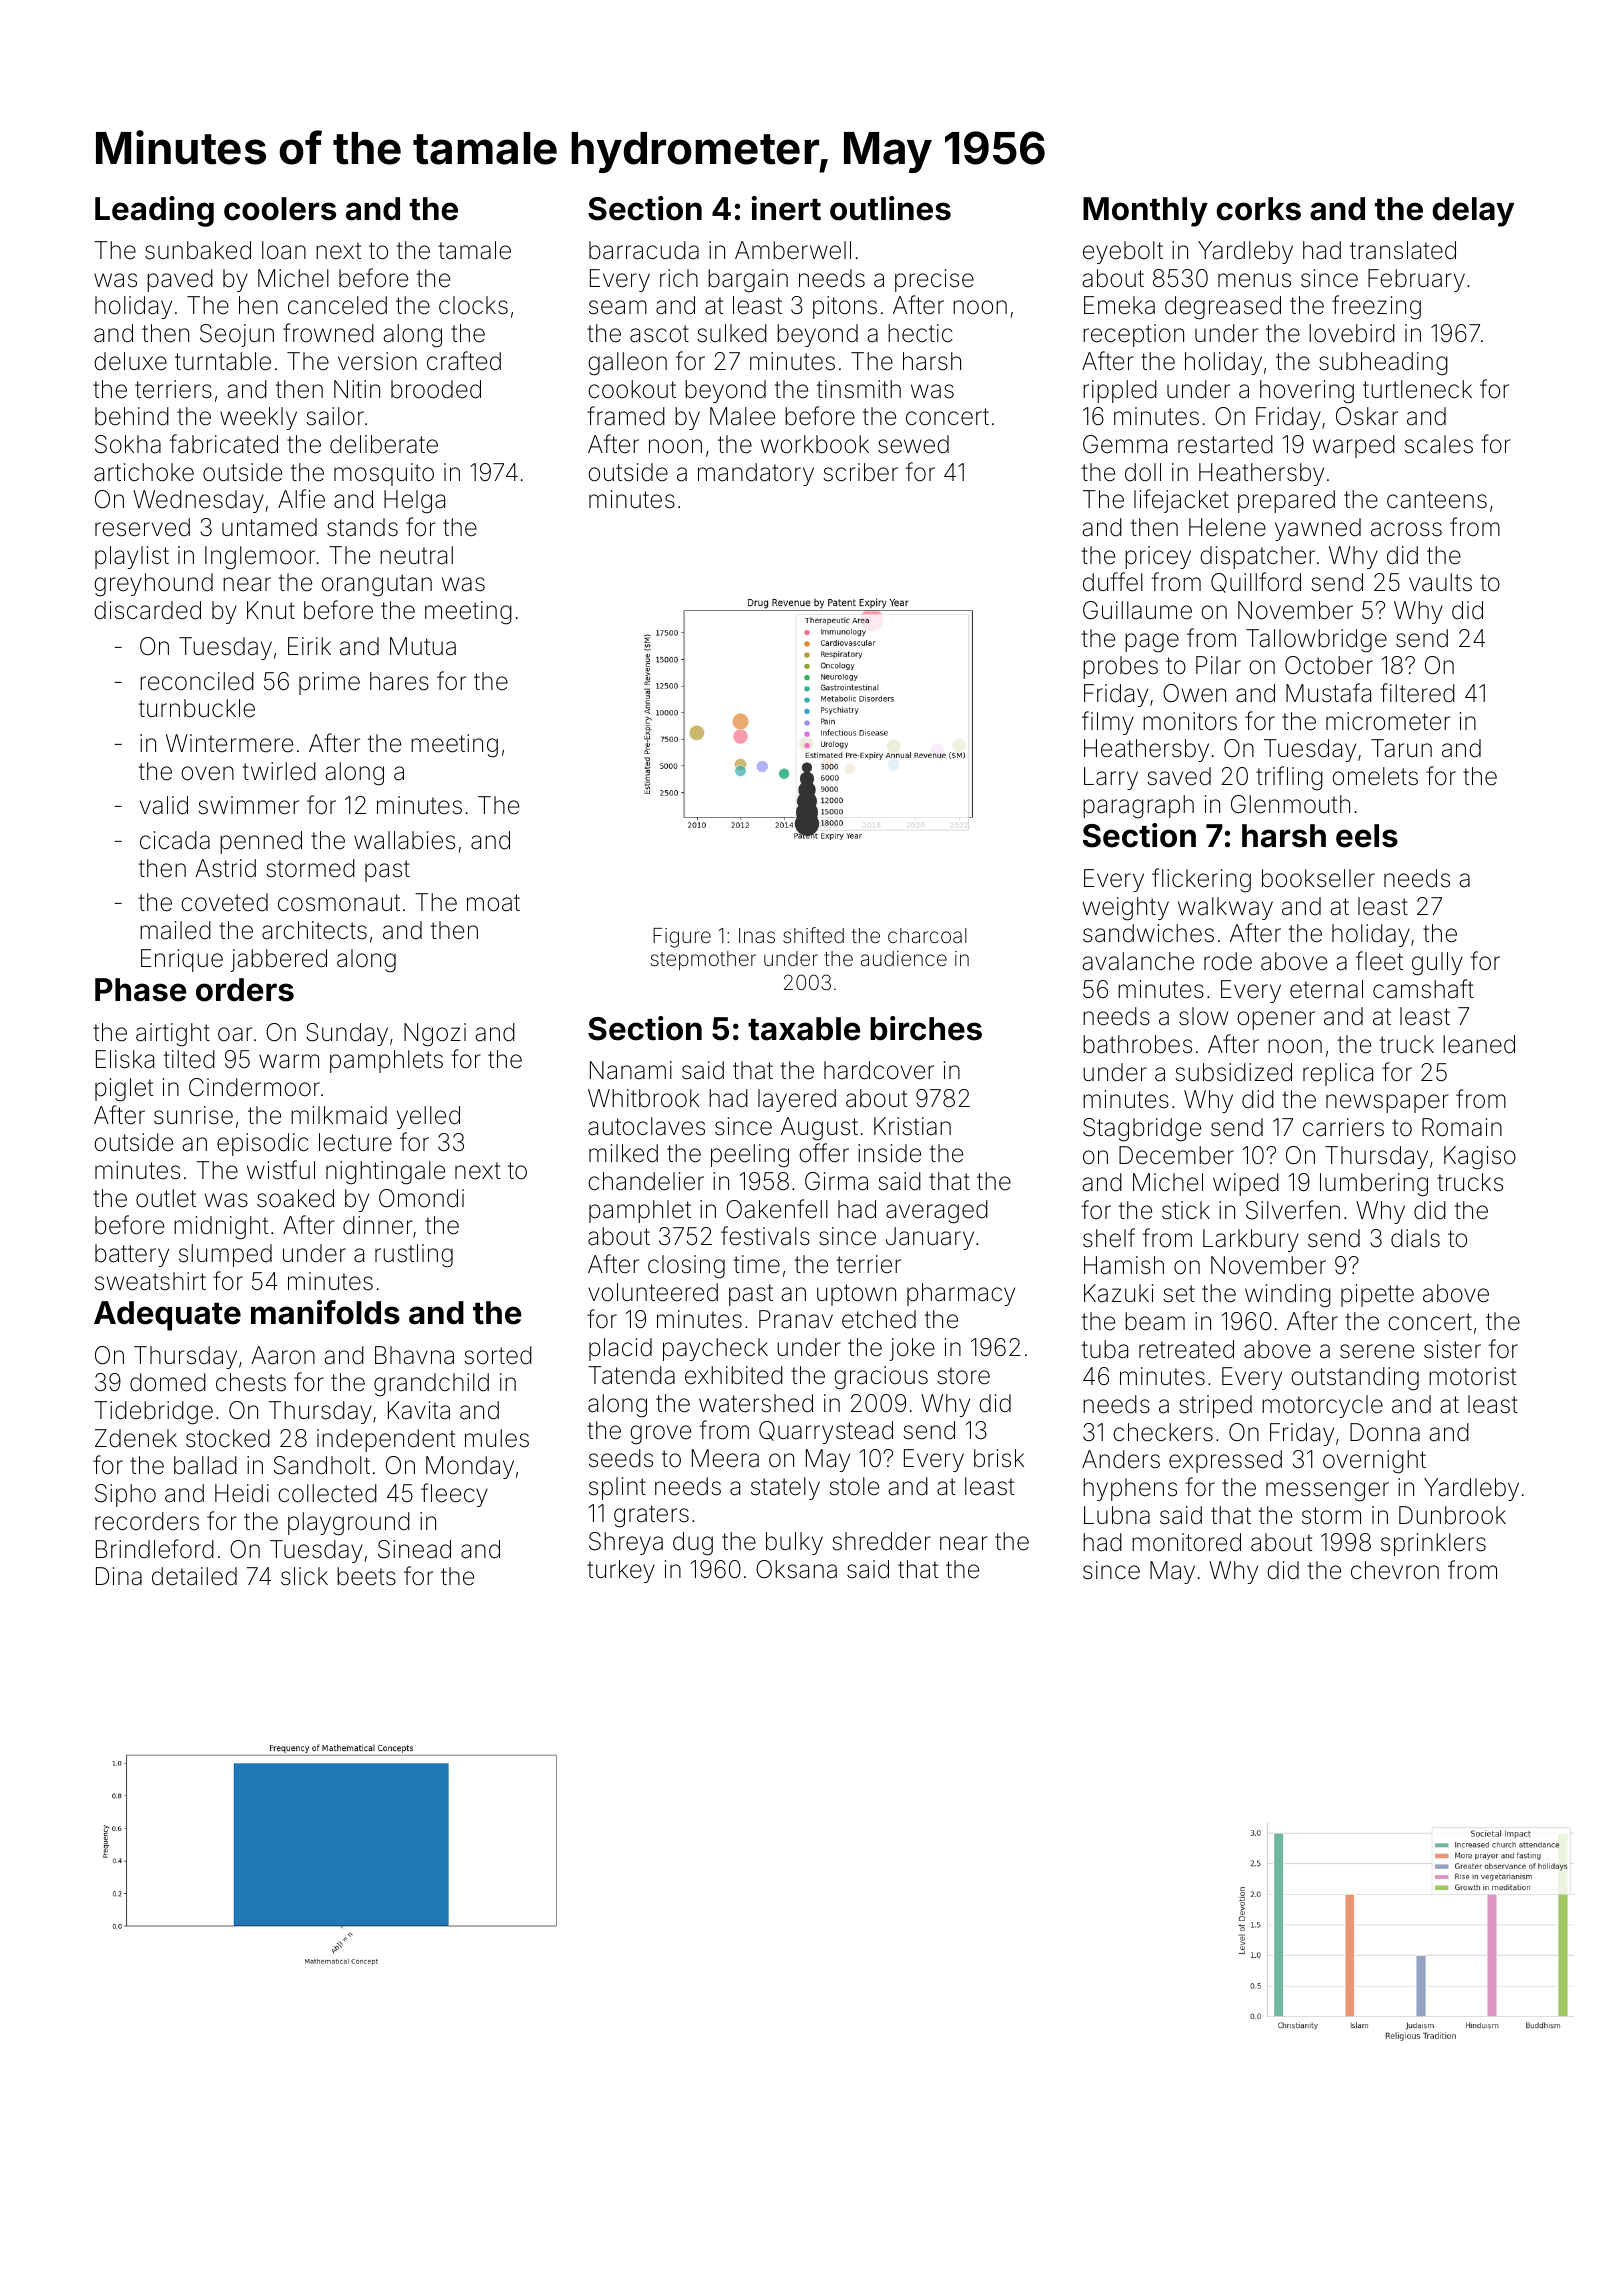 This screenshot has height=2292, width=1620. I want to click on valid, so click(164, 805).
